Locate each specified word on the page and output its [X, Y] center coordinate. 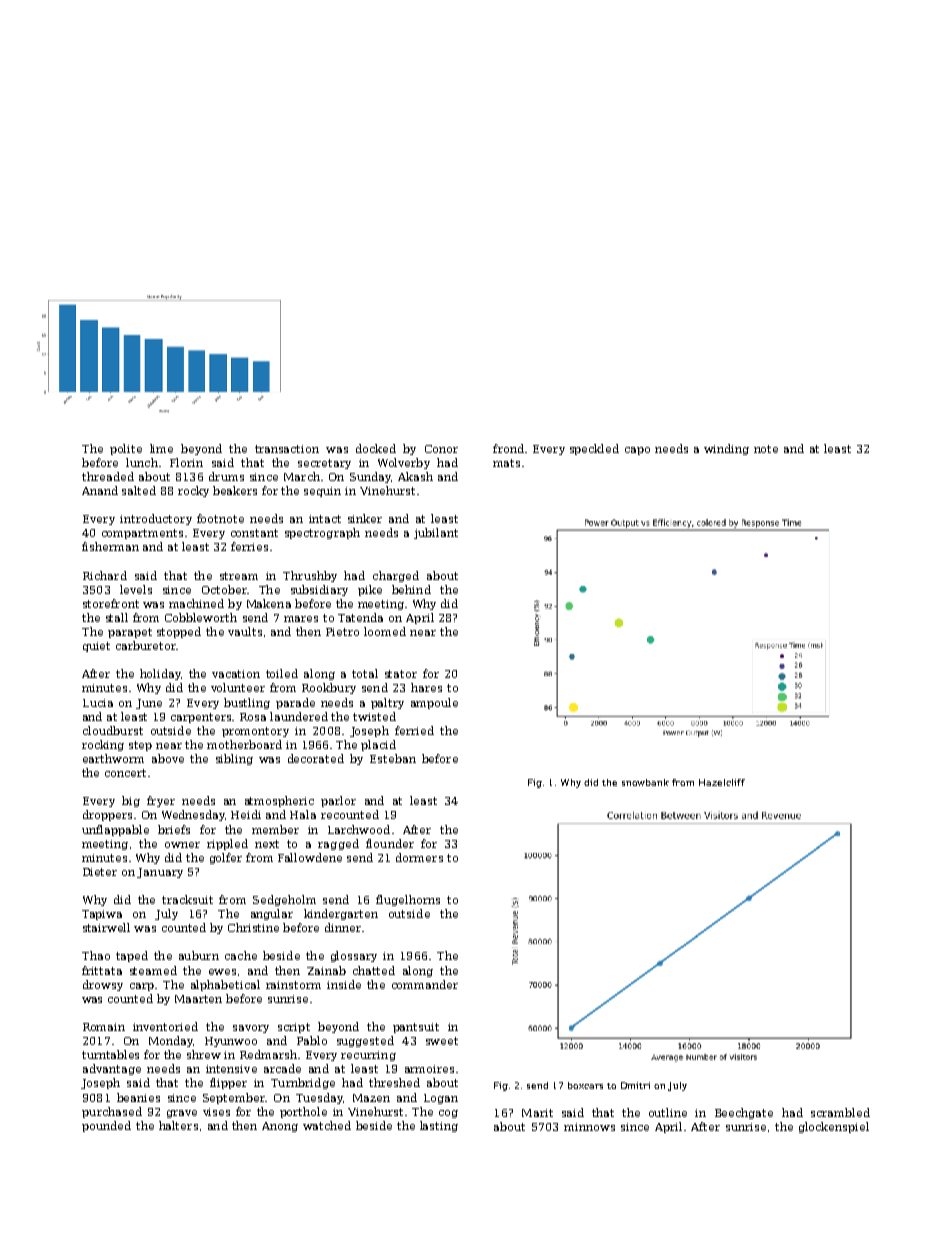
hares [426, 687]
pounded [106, 1126]
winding [726, 449]
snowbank [645, 782]
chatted [374, 970]
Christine [253, 927]
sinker [365, 518]
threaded [108, 476]
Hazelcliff [722, 782]
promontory [255, 732]
